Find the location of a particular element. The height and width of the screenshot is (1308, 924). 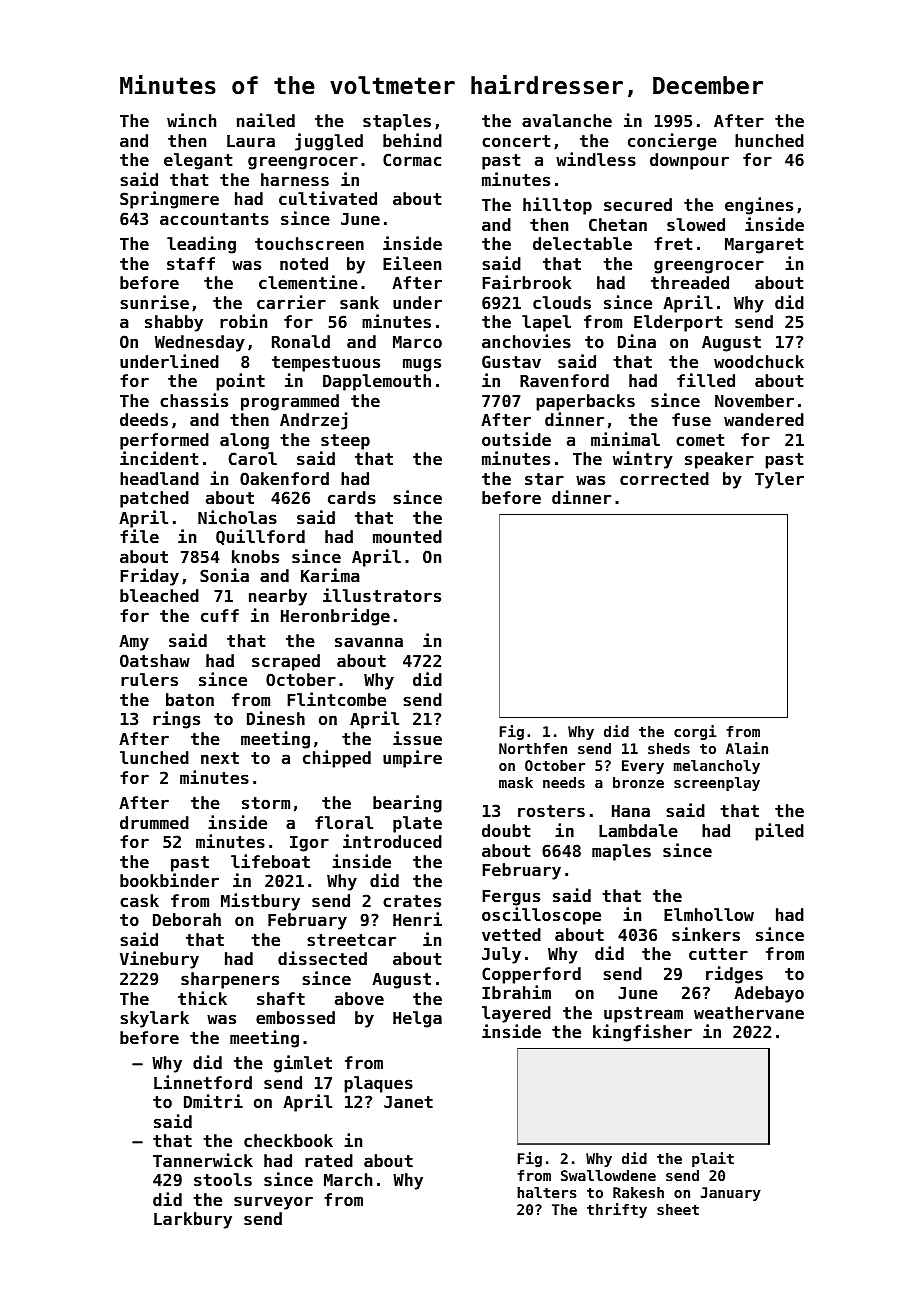

fret is located at coordinates (673, 243).
